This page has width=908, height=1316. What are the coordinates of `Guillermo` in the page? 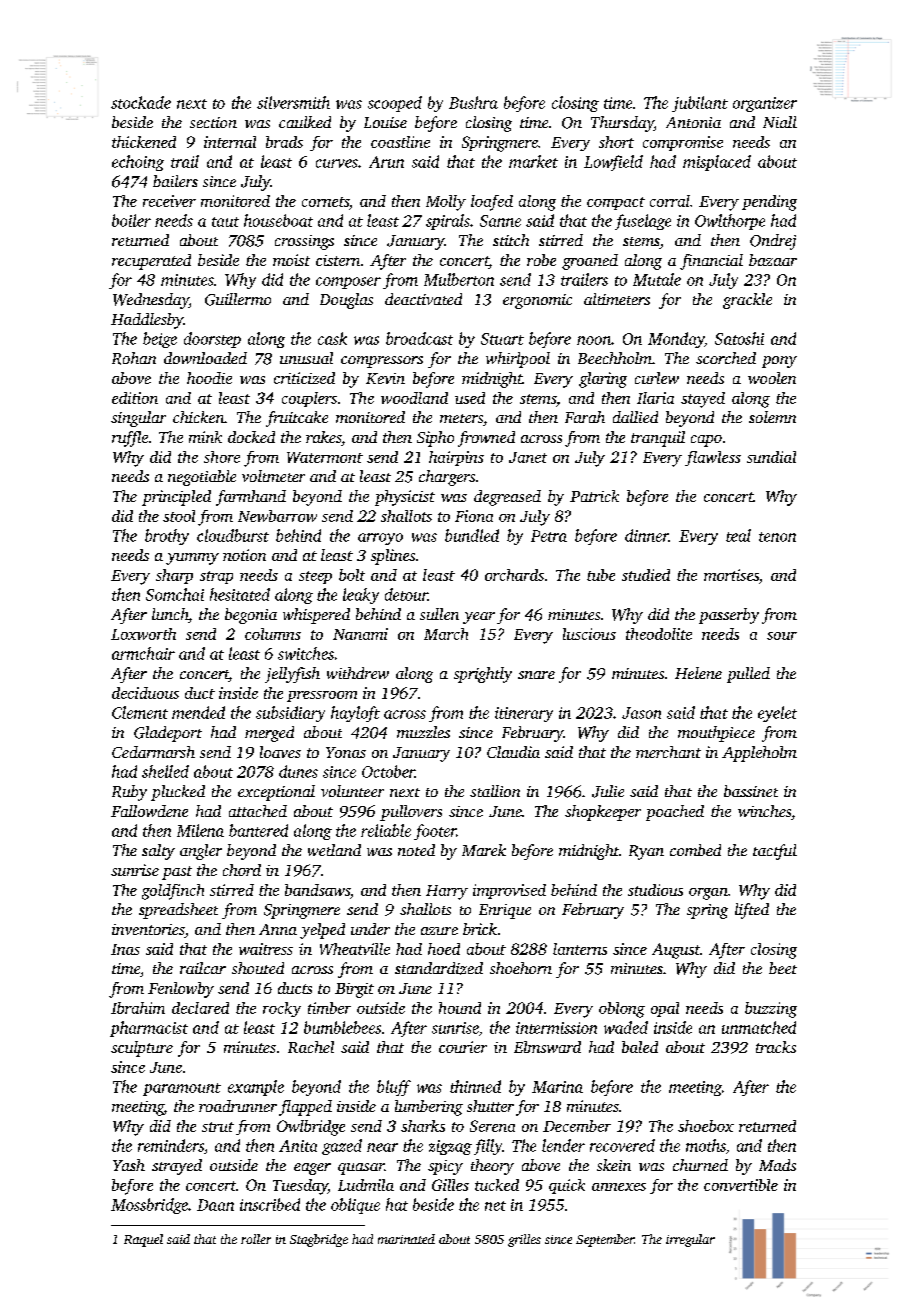 It's located at (238, 299).
